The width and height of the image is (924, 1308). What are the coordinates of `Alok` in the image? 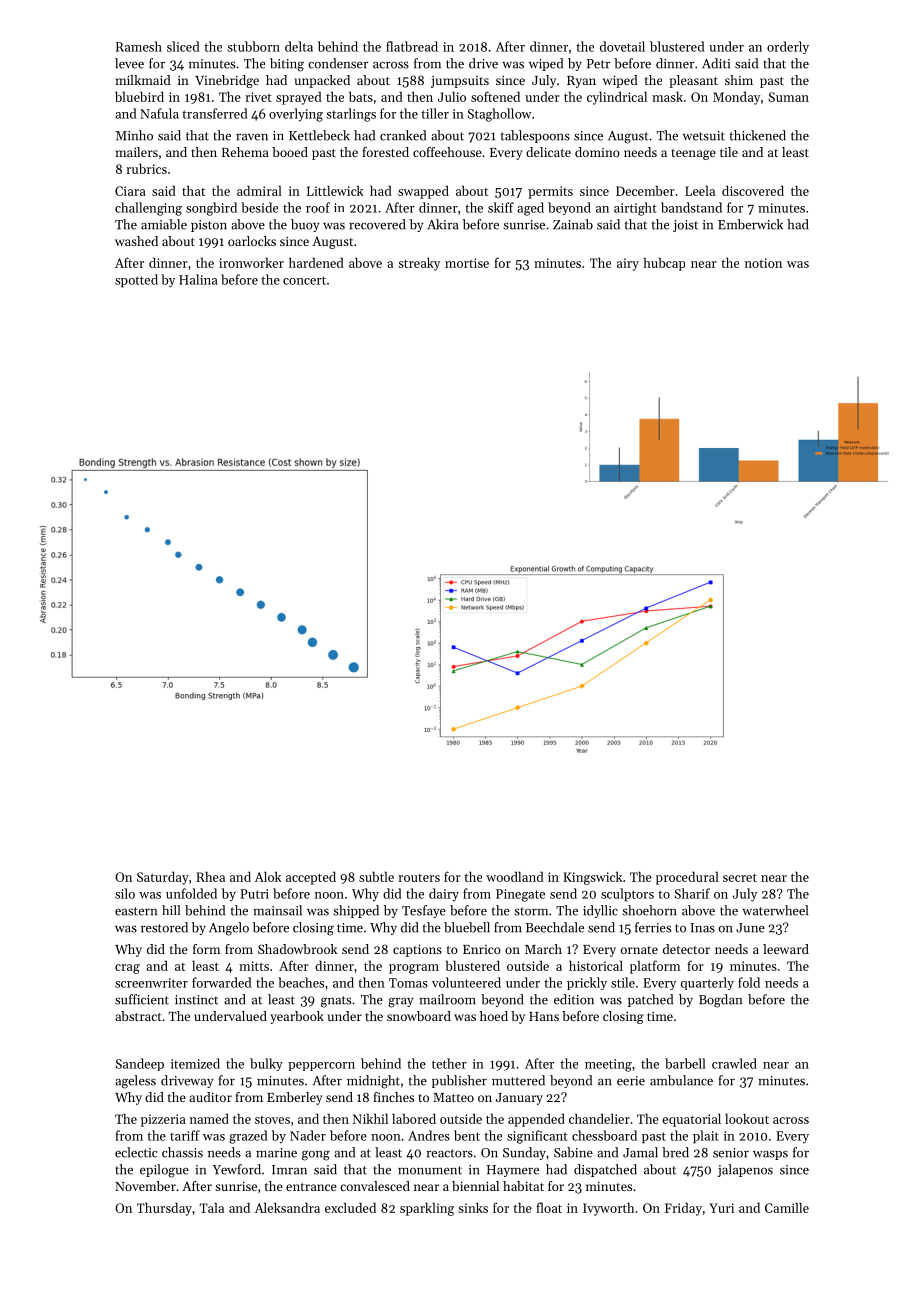 It's located at (268, 876).
